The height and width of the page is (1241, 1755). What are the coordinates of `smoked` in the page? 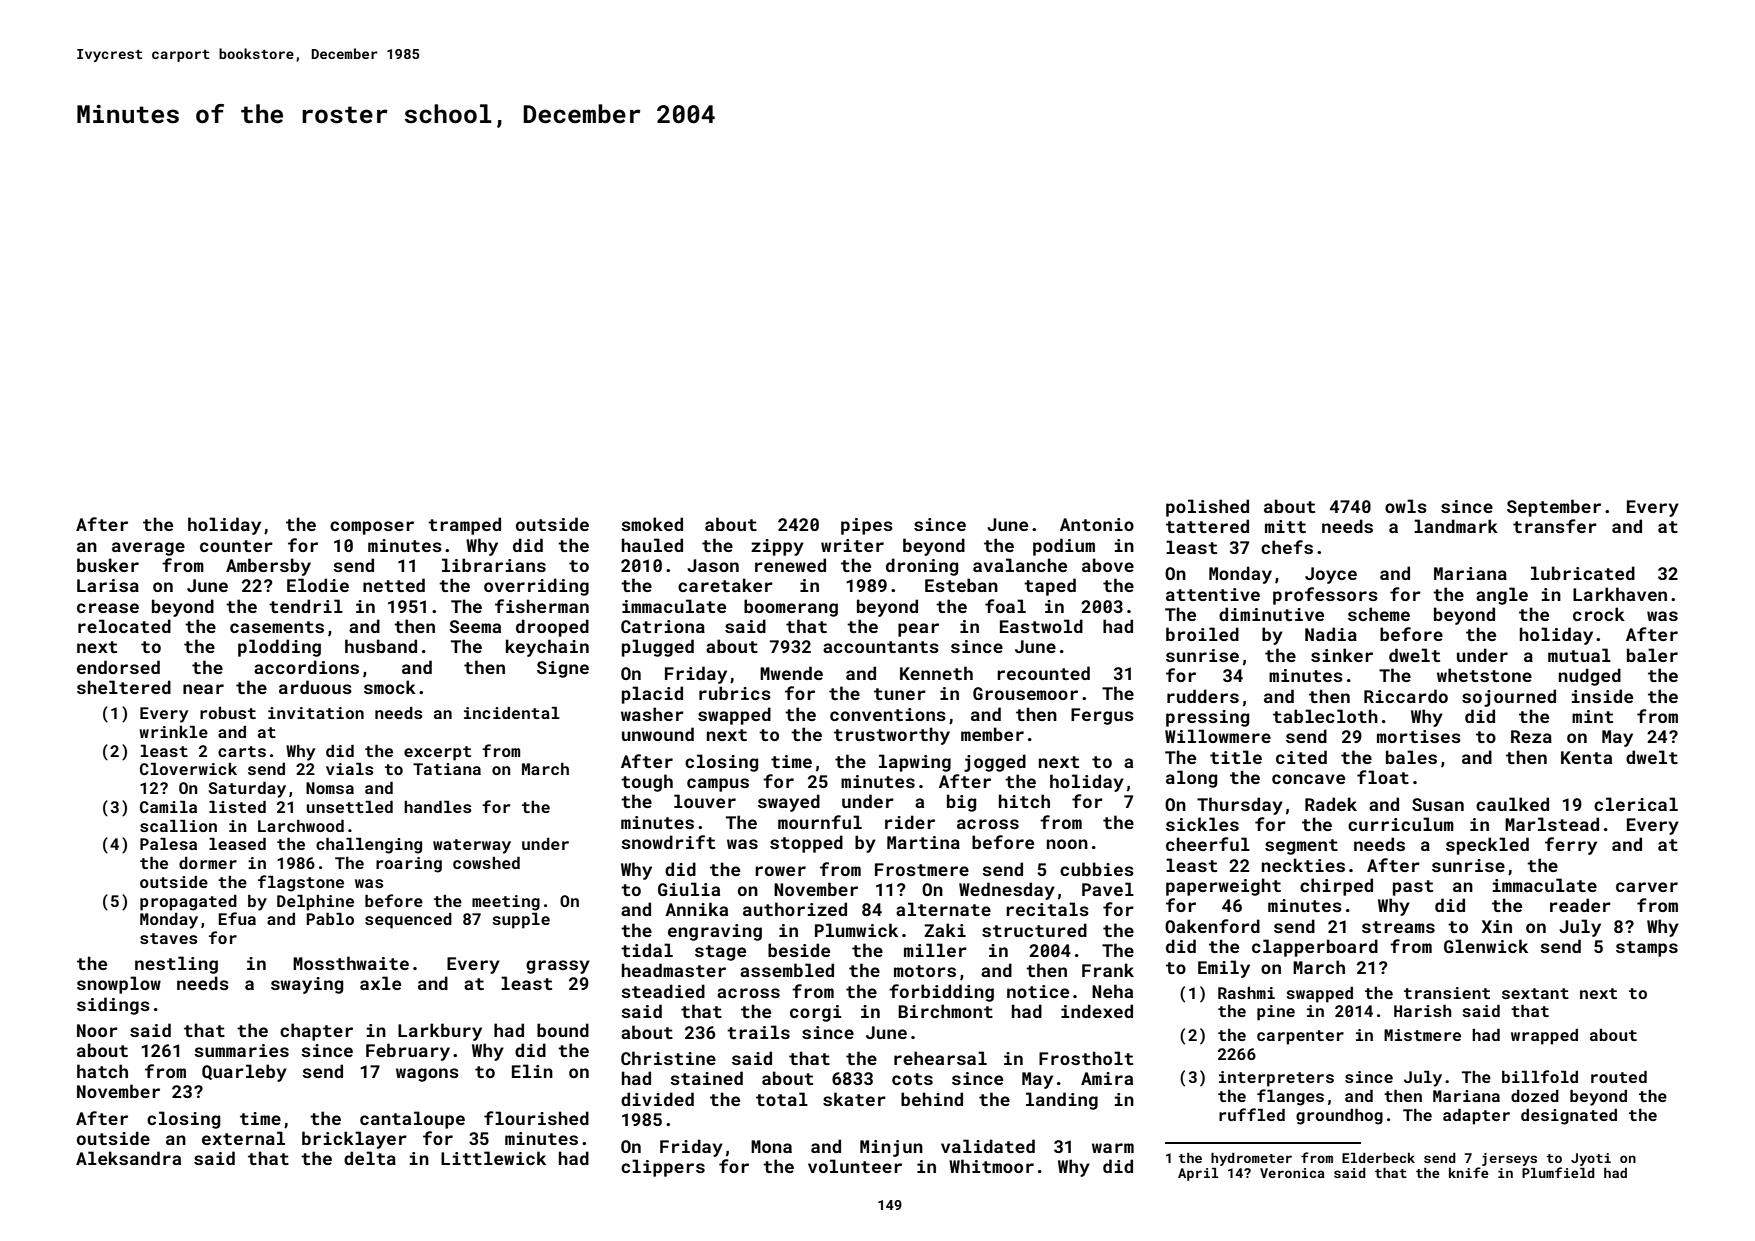 It's located at (652, 524).
